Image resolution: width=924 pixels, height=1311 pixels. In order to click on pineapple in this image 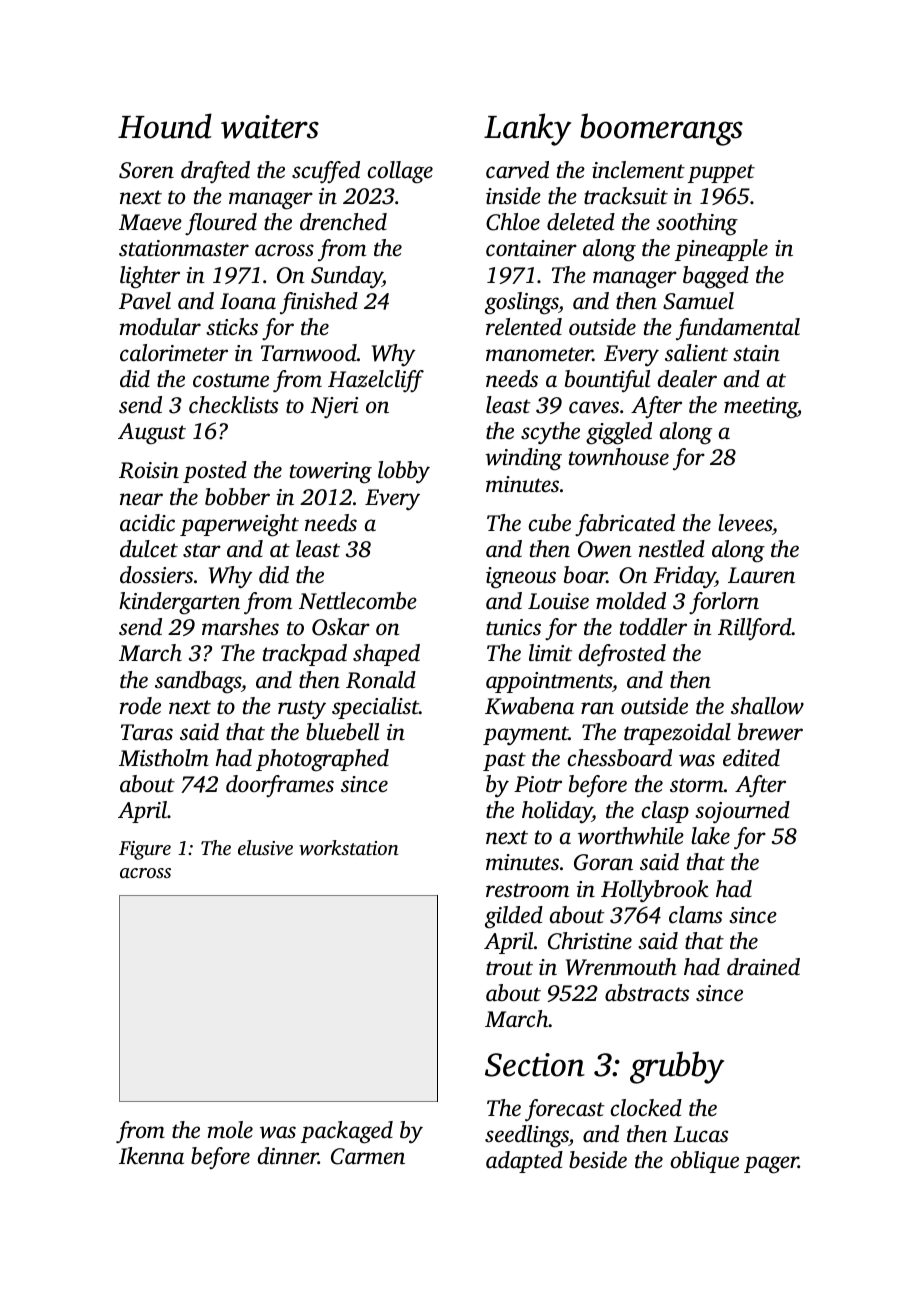, I will do `click(721, 250)`.
